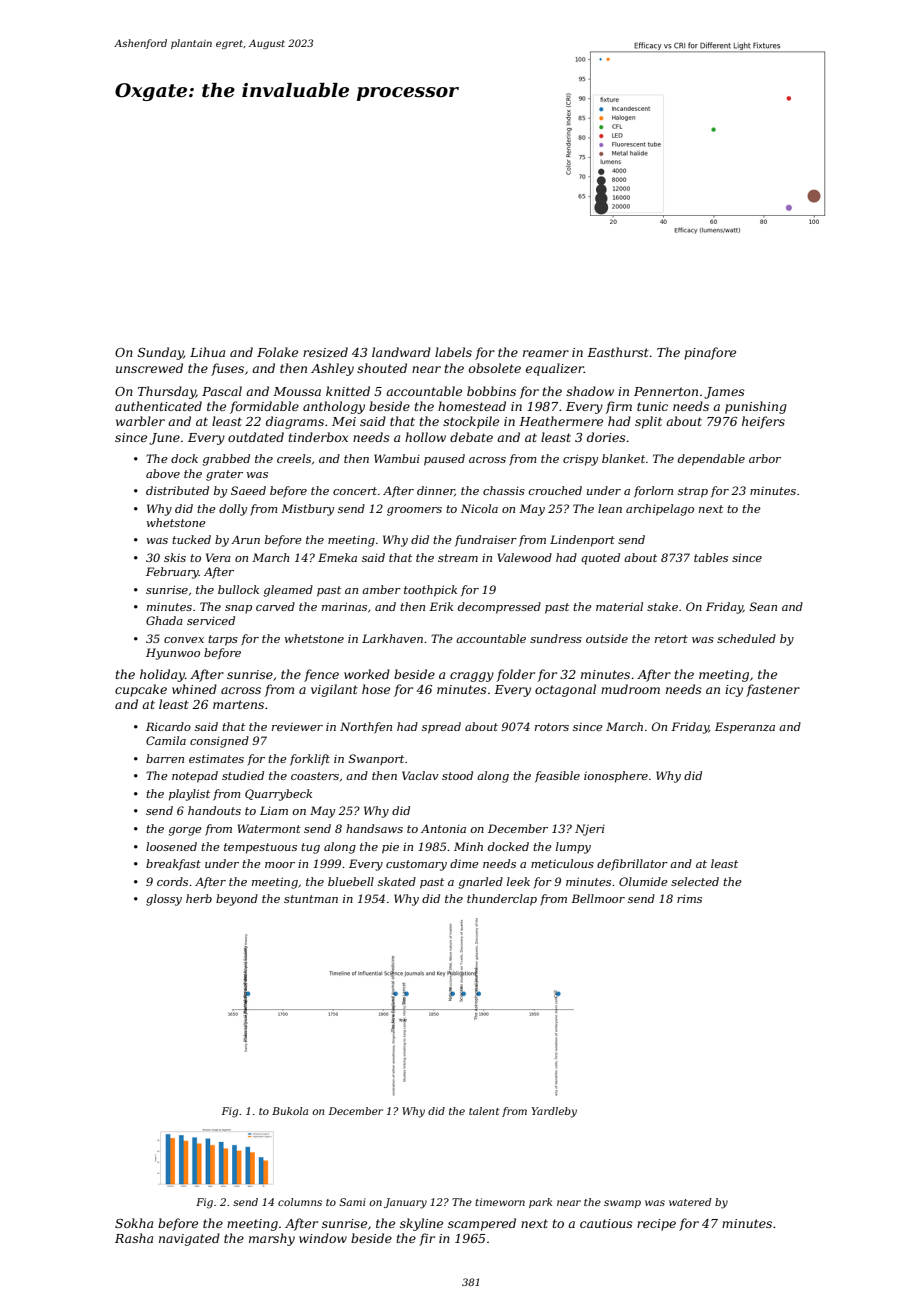 The height and width of the page is (1308, 924). What do you see at coordinates (695, 881) in the page?
I see `selected` at bounding box center [695, 881].
